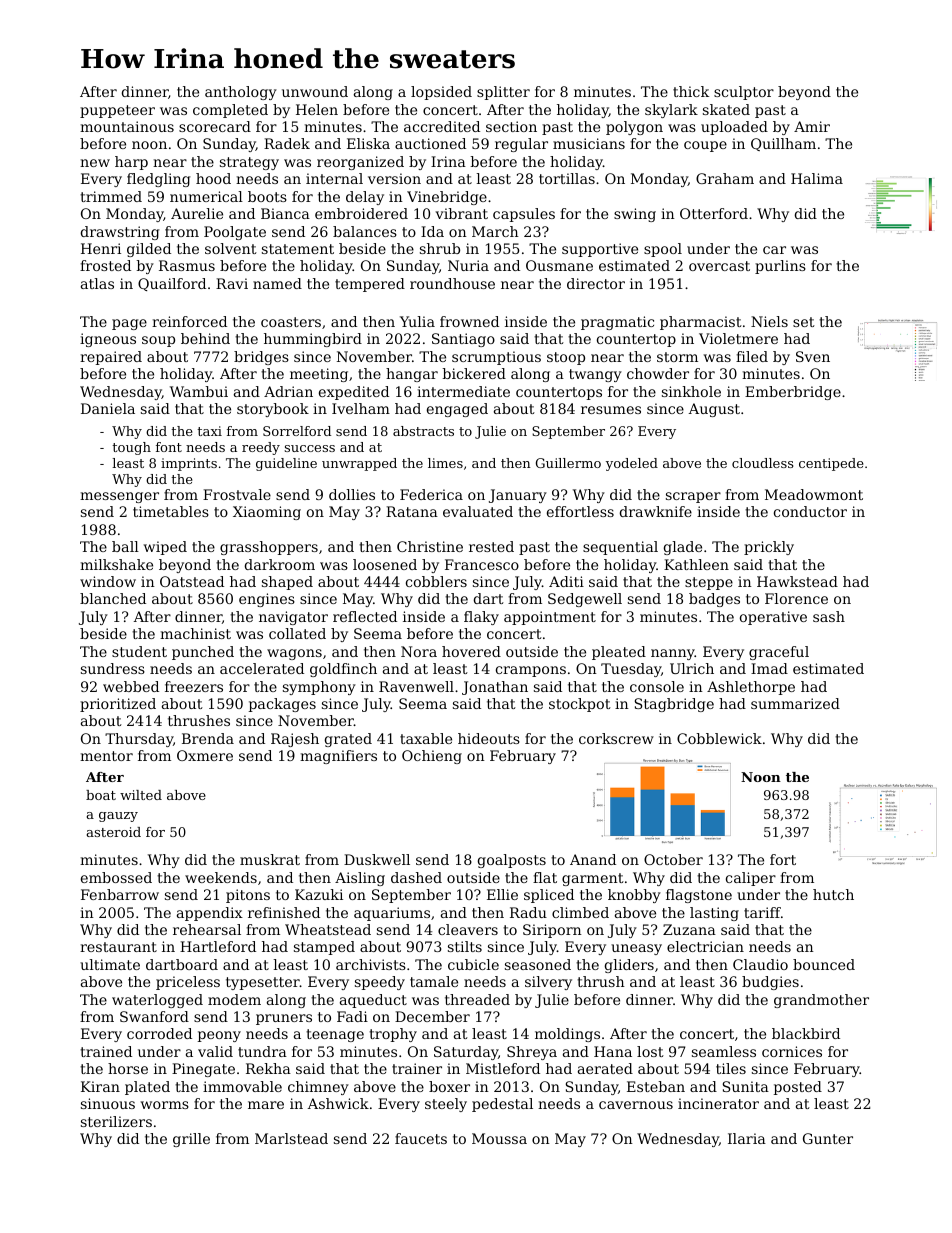  Describe the element at coordinates (499, 1138) in the document. I see `Moussa` at that location.
